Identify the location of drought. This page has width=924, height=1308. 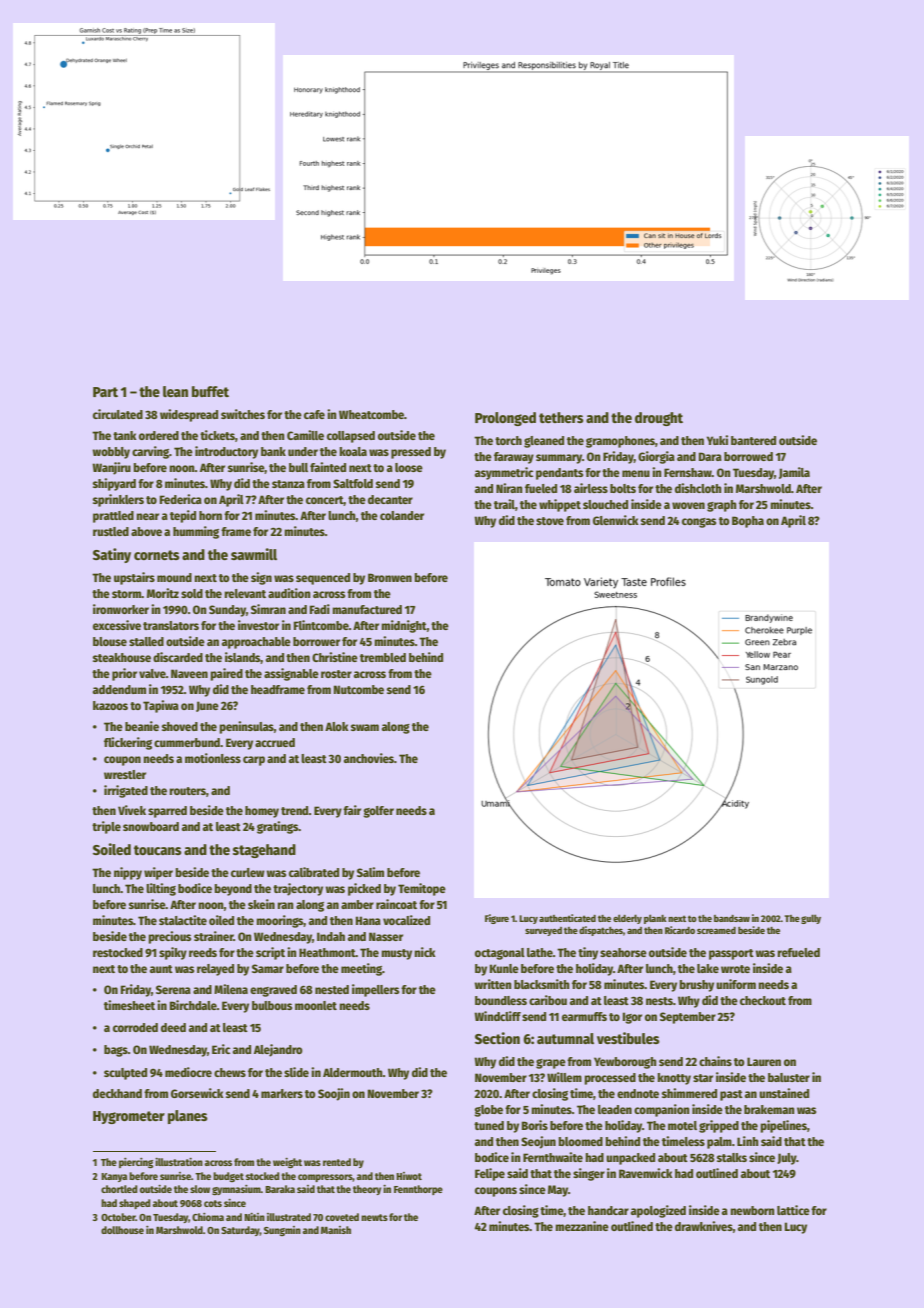
(659, 419).
